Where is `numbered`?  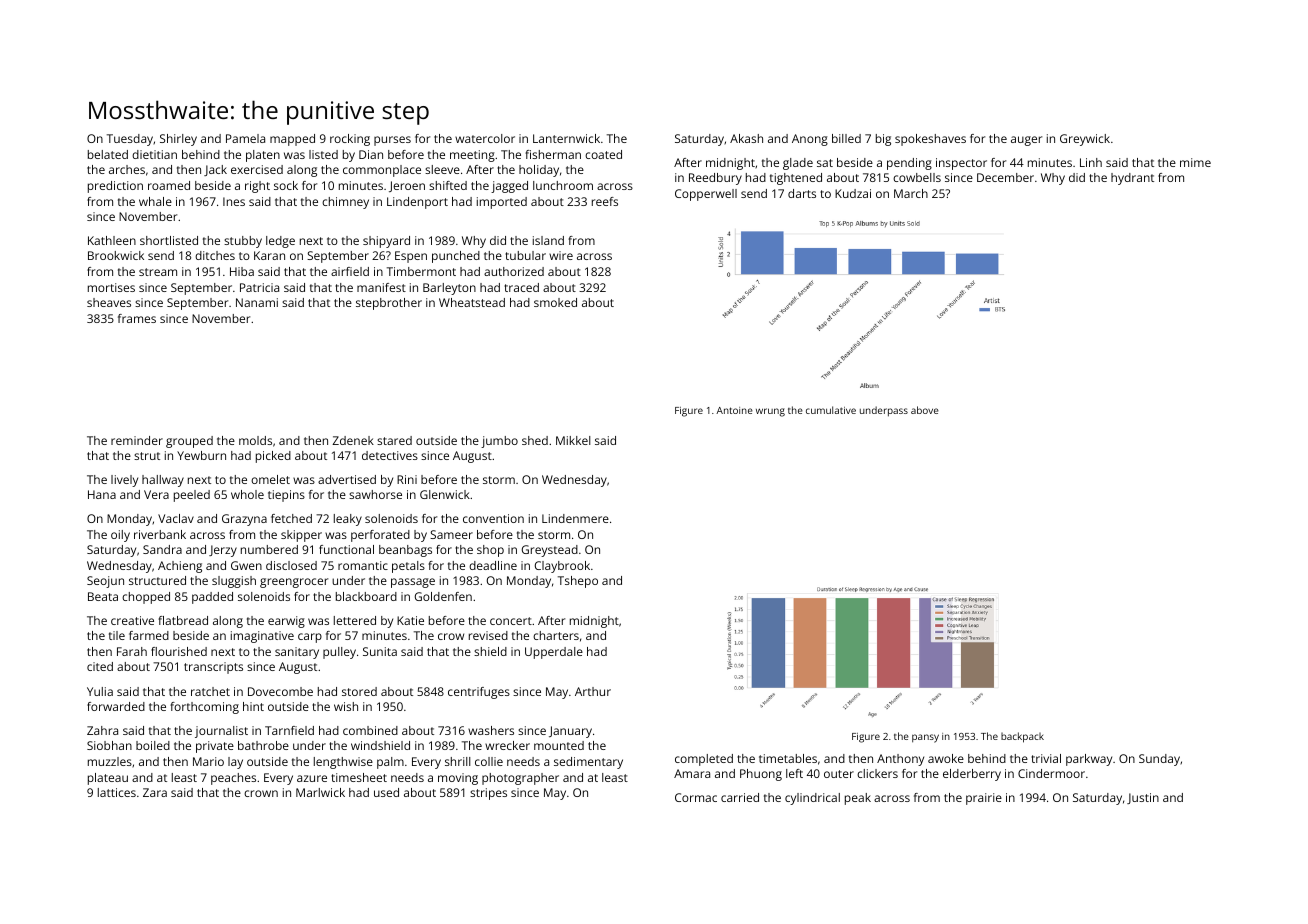 numbered is located at coordinates (269, 549).
